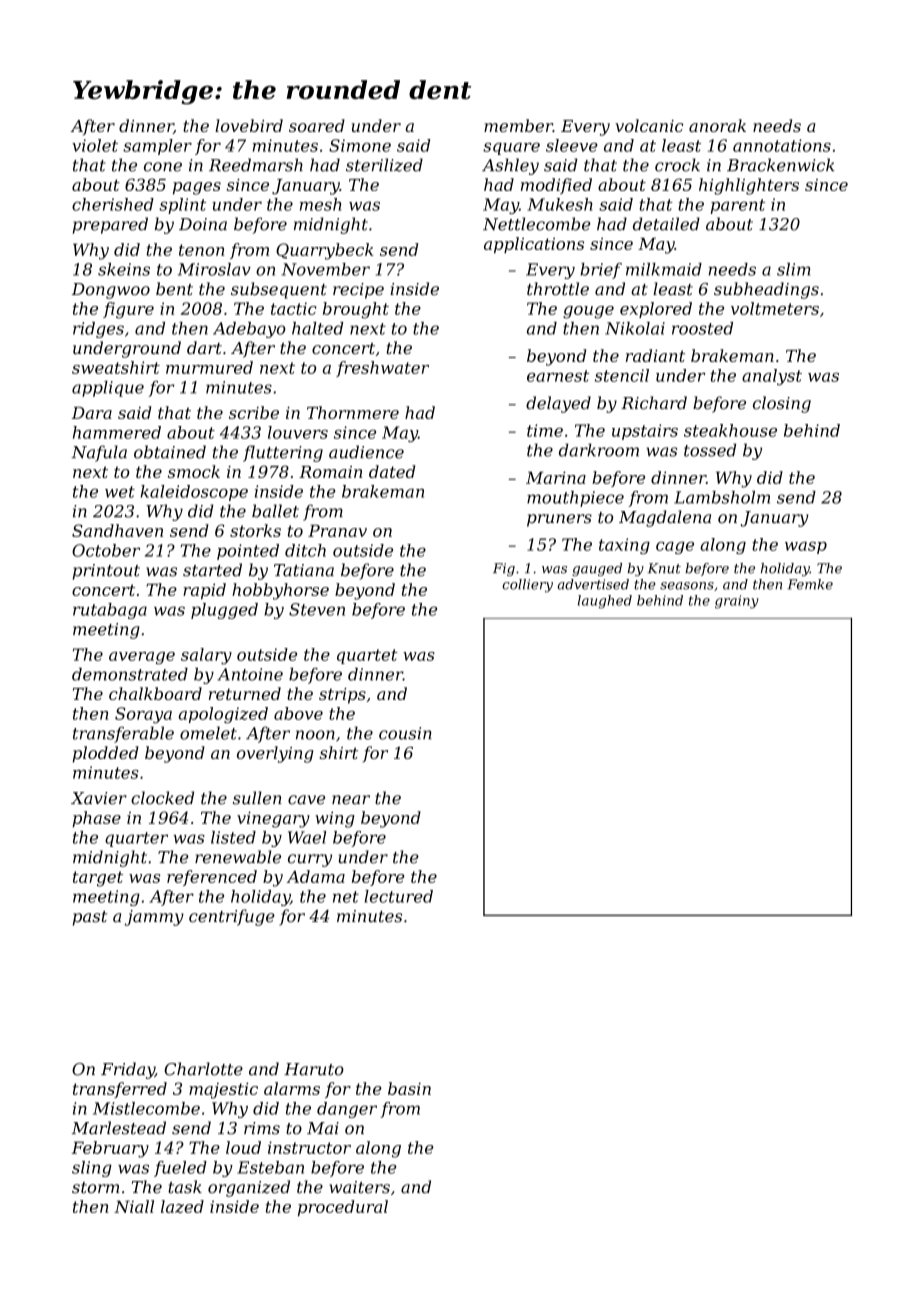  Describe the element at coordinates (99, 453) in the page. I see `Nafula` at that location.
